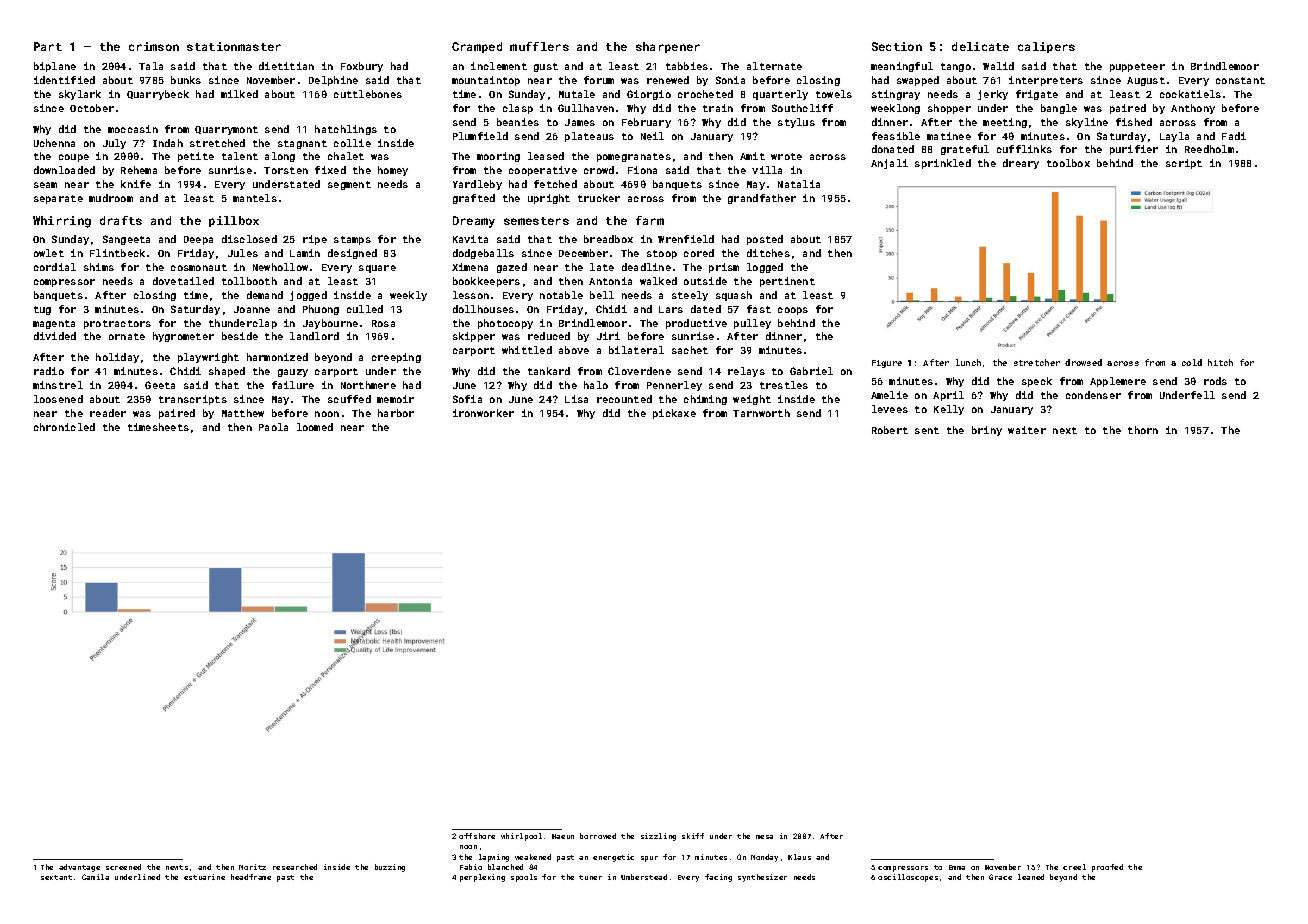 The image size is (1308, 924). What do you see at coordinates (580, 122) in the document?
I see `James` at bounding box center [580, 122].
